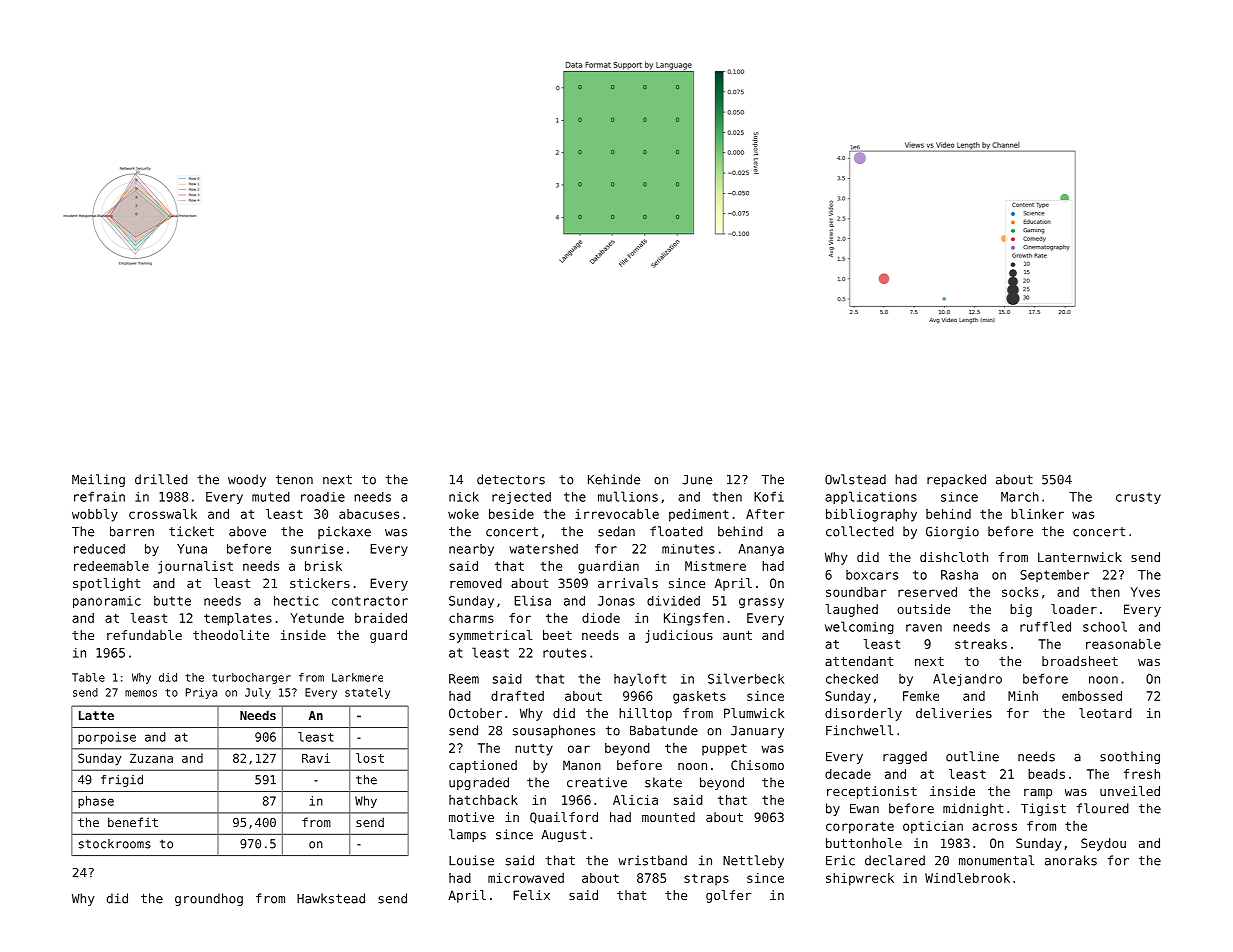 The width and height of the screenshot is (1233, 952). What do you see at coordinates (972, 756) in the screenshot?
I see `outline` at bounding box center [972, 756].
